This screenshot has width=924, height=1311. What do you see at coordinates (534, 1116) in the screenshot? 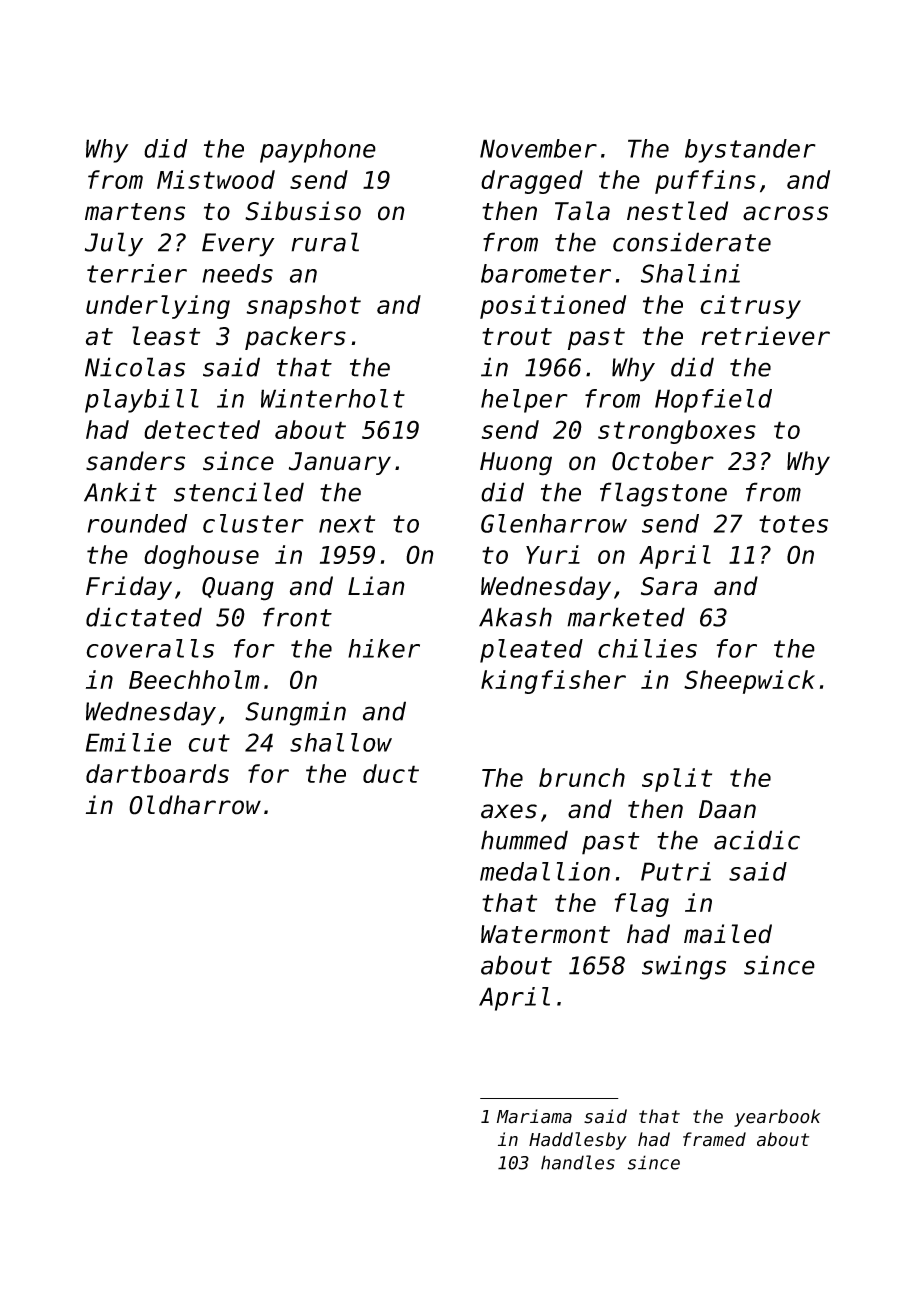
I see `Mariama` at bounding box center [534, 1116].
